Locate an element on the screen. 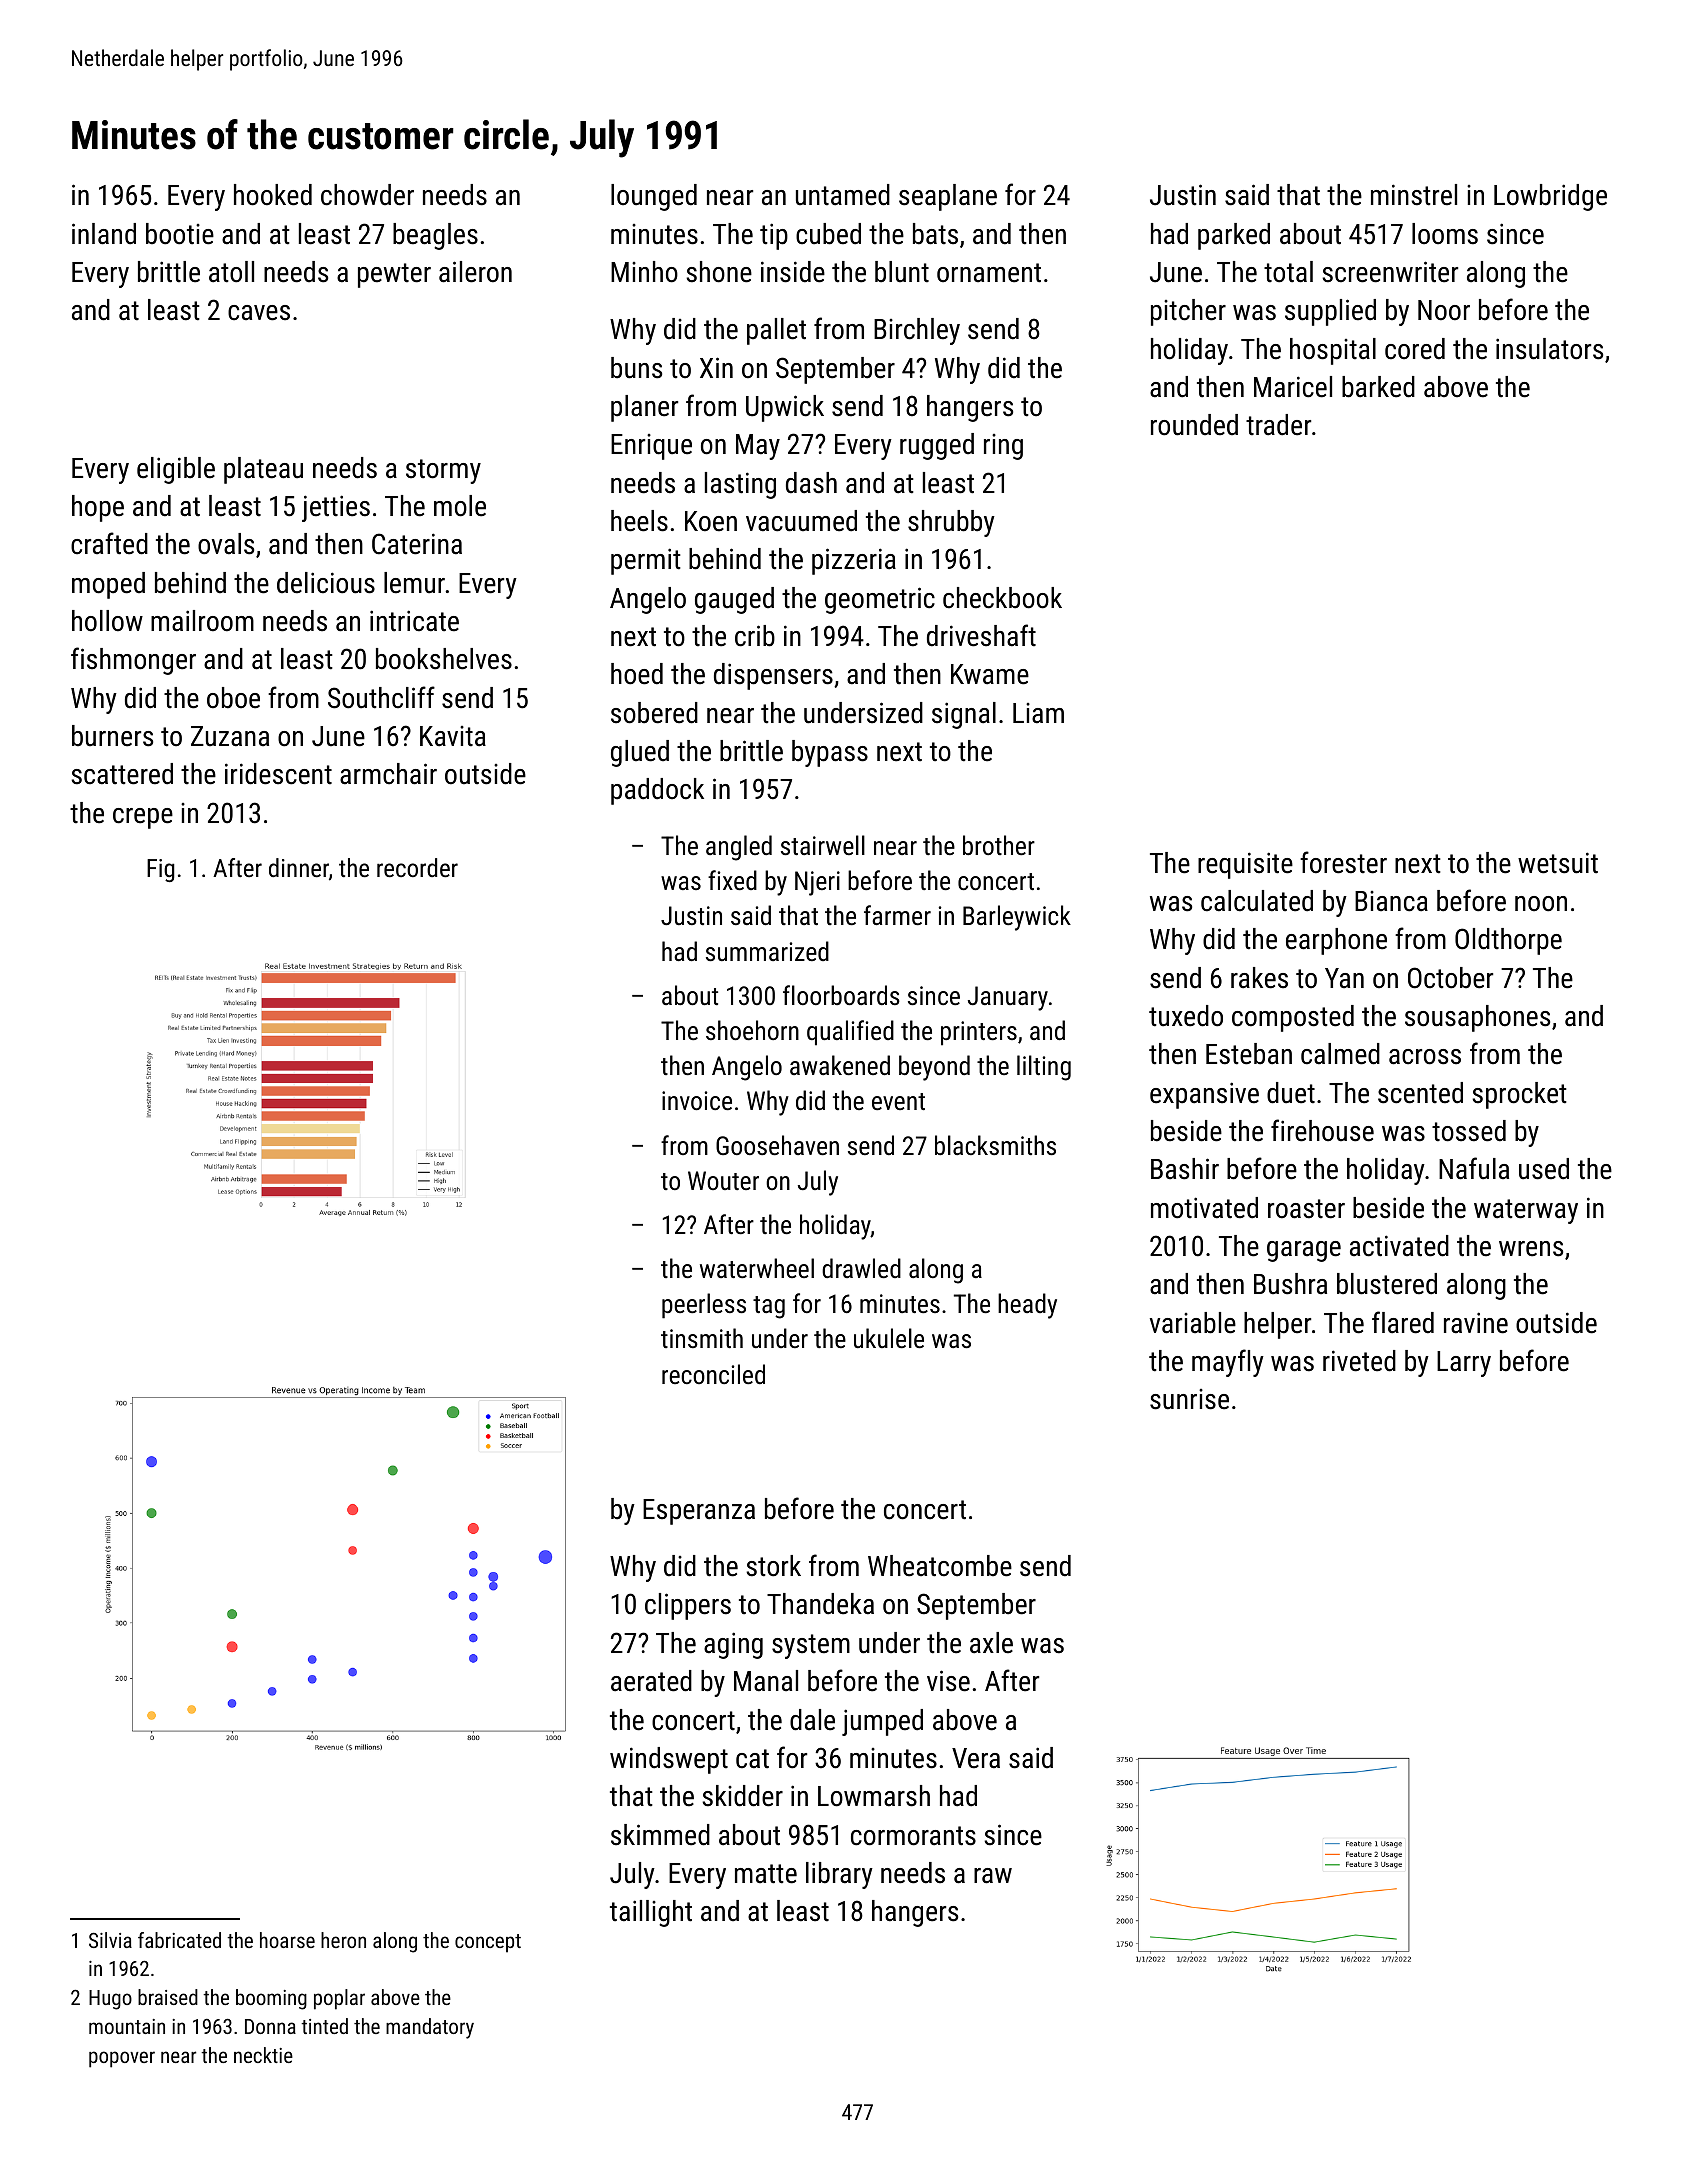  drawled is located at coordinates (861, 1268).
